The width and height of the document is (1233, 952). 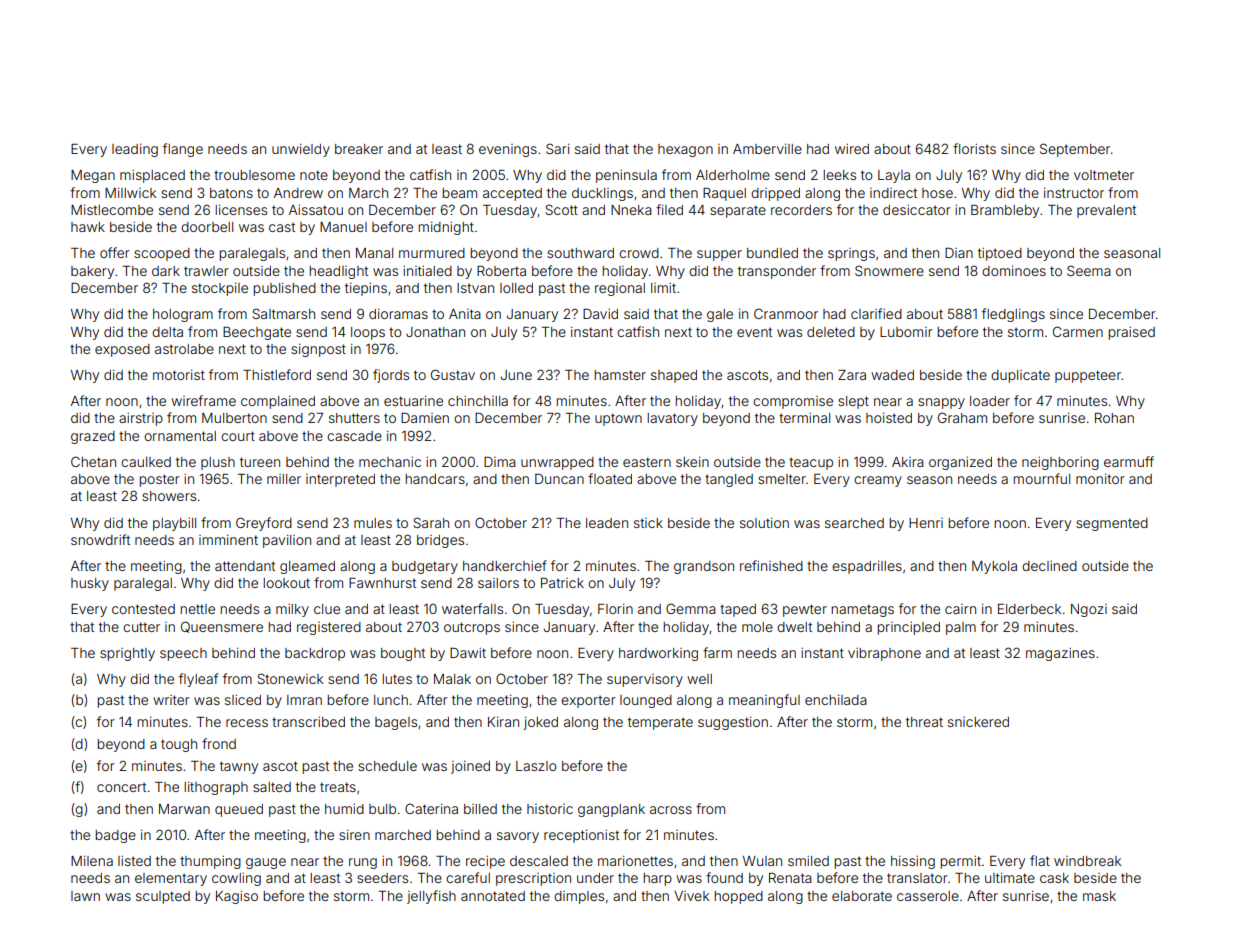 What do you see at coordinates (1131, 333) in the document?
I see `praised` at bounding box center [1131, 333].
